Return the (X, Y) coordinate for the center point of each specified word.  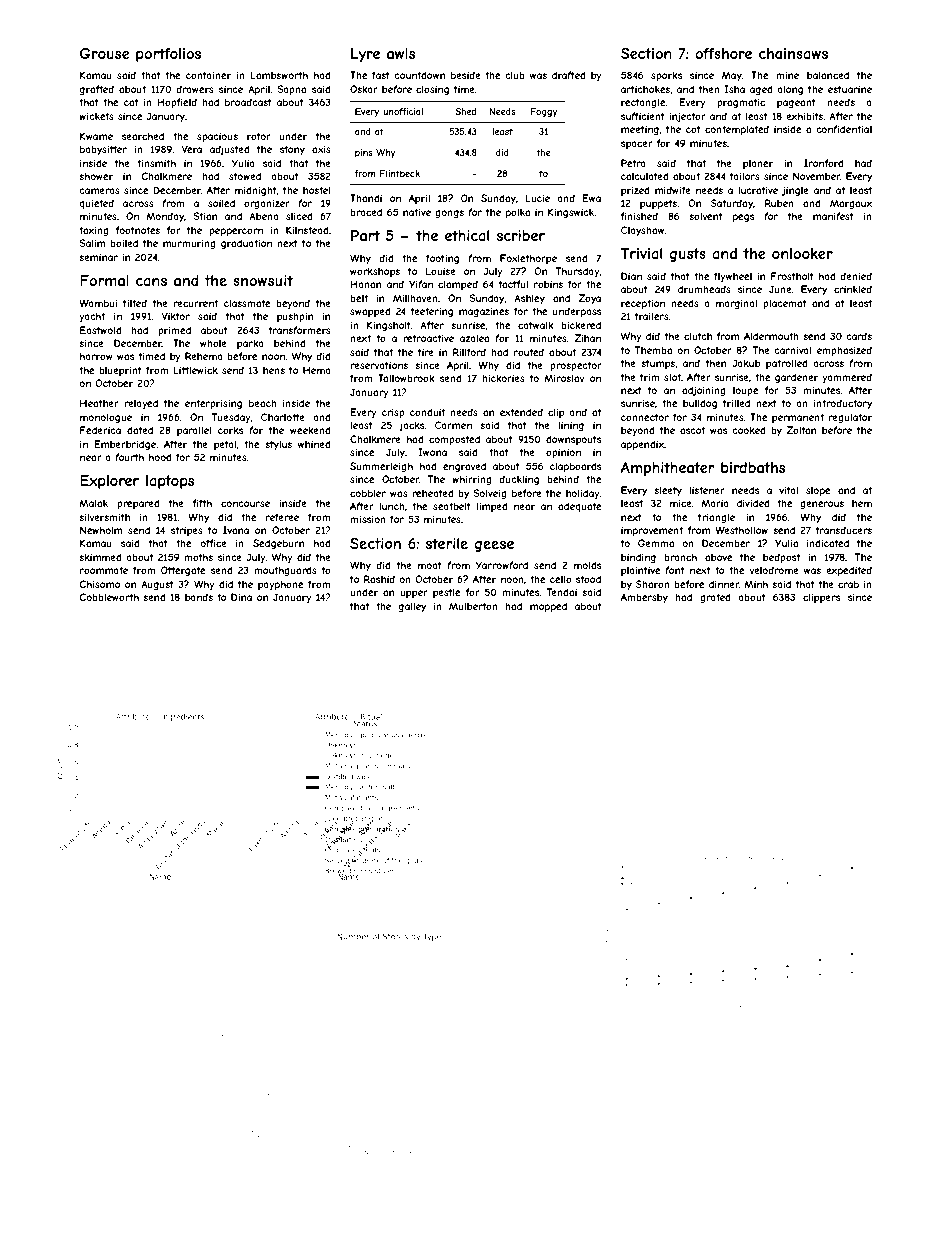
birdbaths (753, 467)
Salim (92, 243)
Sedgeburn (278, 544)
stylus (278, 445)
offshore (723, 53)
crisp (393, 413)
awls (401, 53)
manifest (833, 216)
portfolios (168, 55)
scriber (521, 235)
